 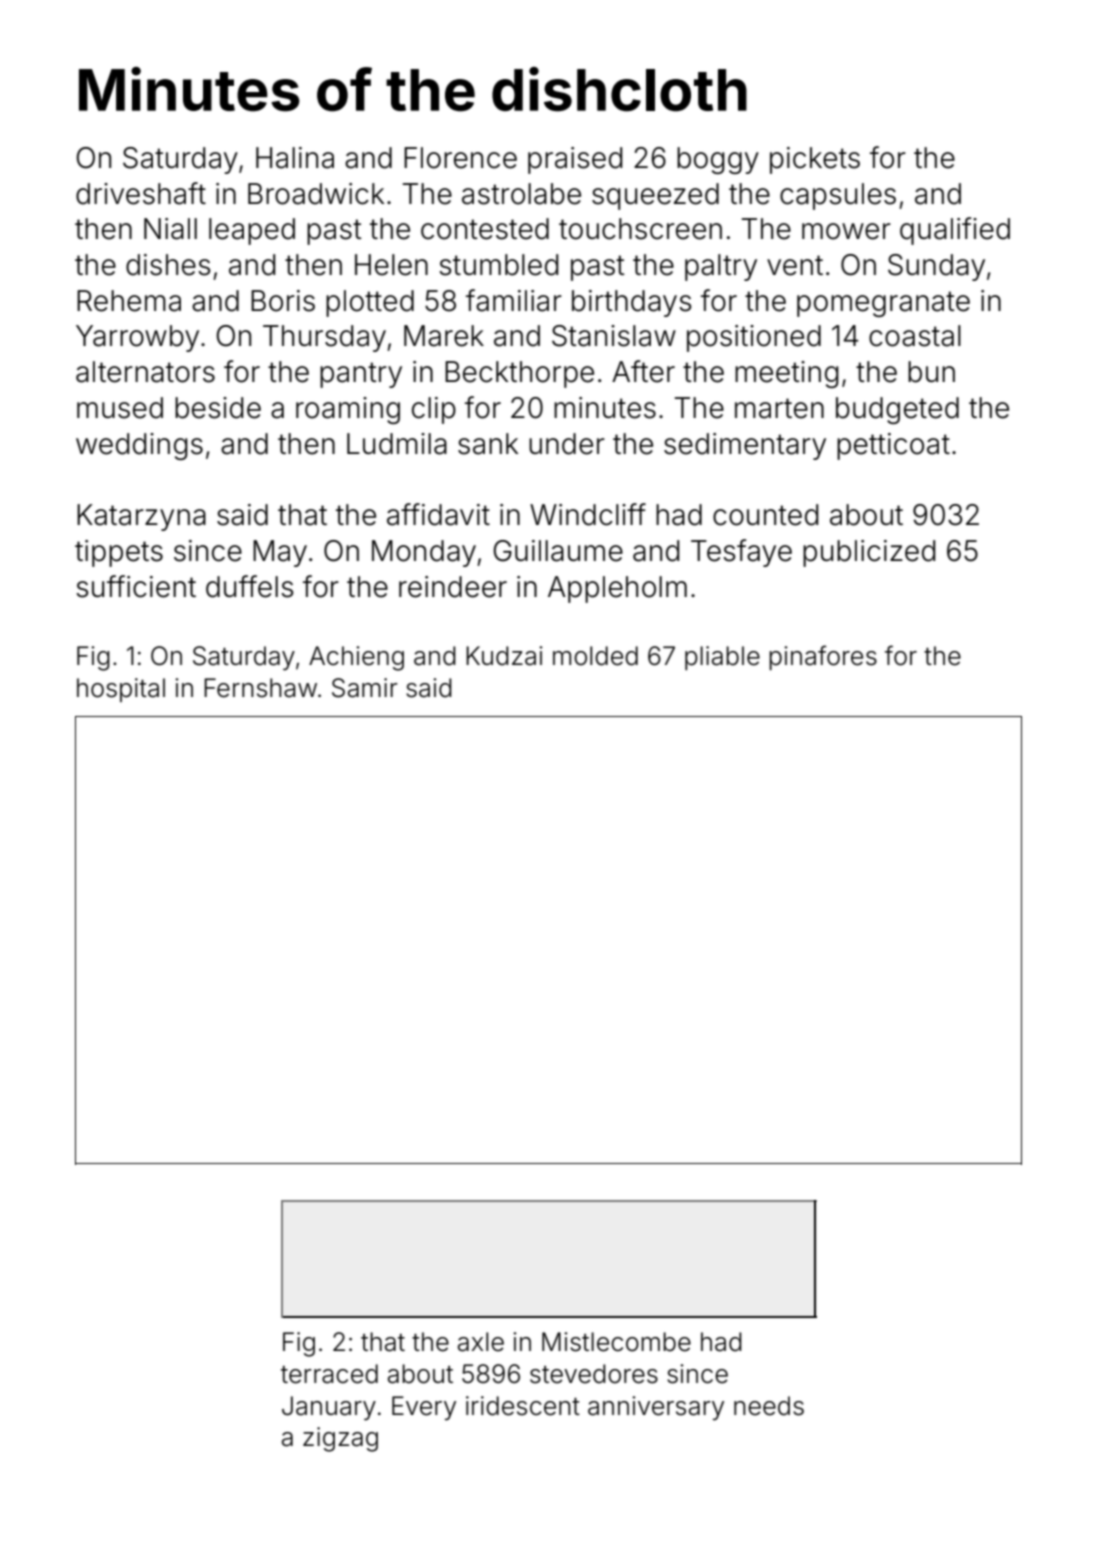 I want to click on Samir, so click(x=365, y=688).
